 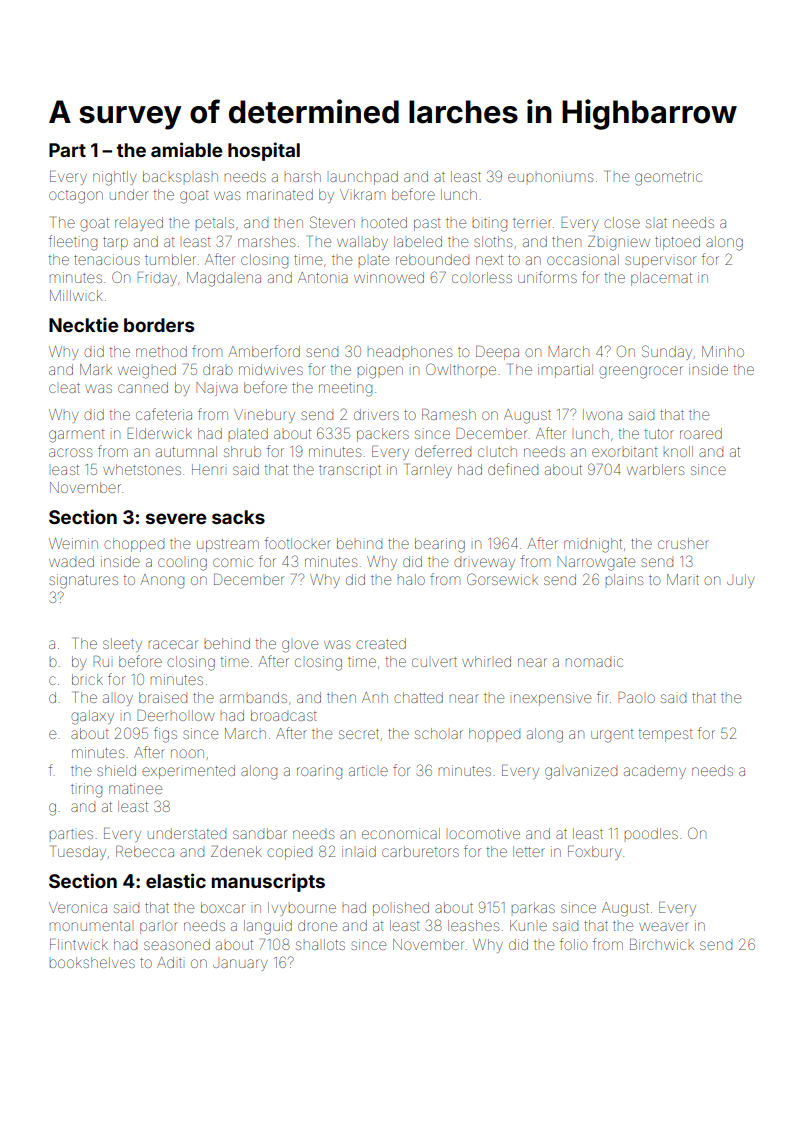 I want to click on winnowed, so click(x=389, y=277).
